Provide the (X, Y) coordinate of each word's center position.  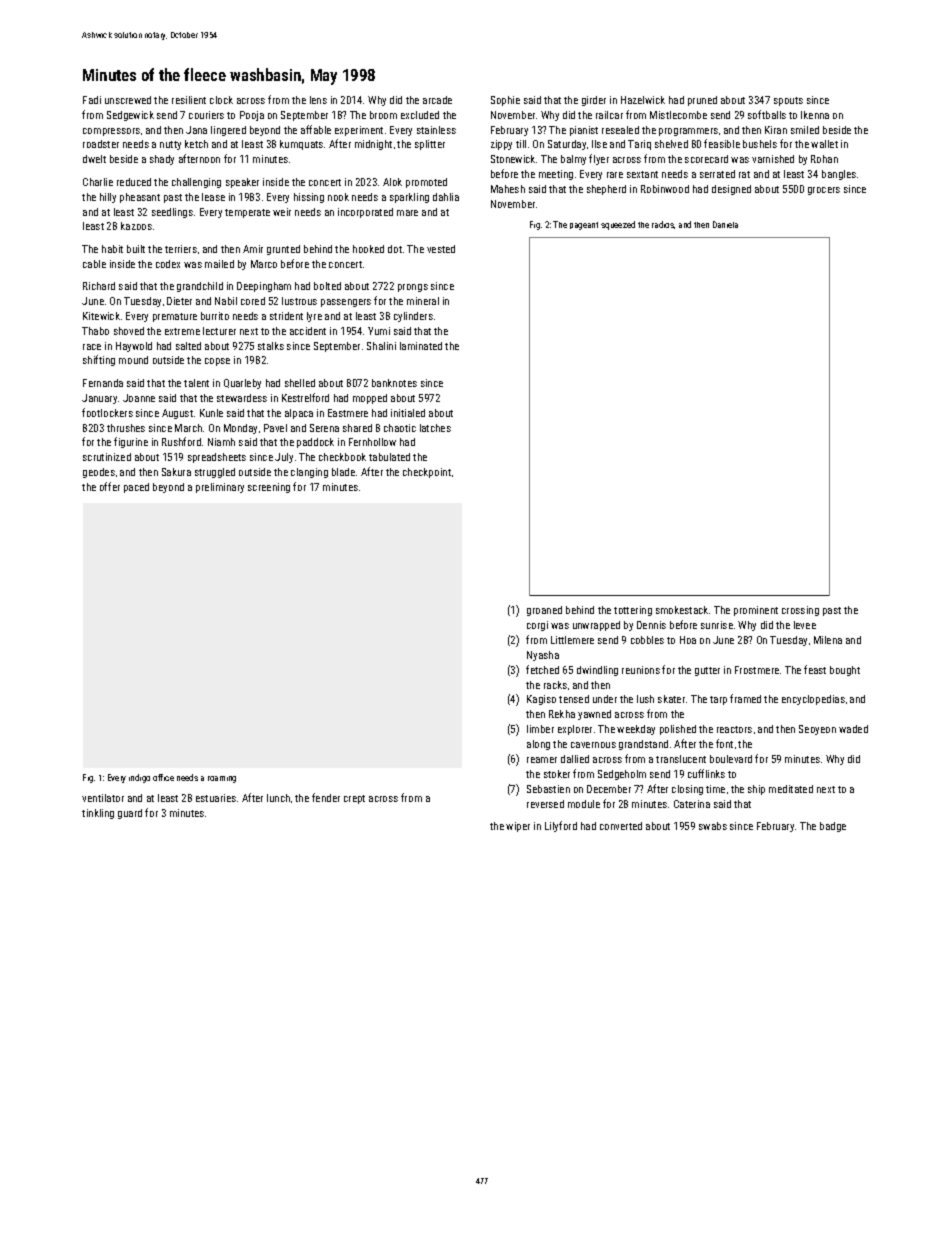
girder (594, 101)
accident (308, 331)
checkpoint (427, 473)
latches (435, 428)
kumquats (301, 145)
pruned (702, 101)
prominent (756, 611)
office (163, 777)
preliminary (220, 488)
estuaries (216, 798)
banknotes (394, 383)
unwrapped (596, 626)
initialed (408, 413)
